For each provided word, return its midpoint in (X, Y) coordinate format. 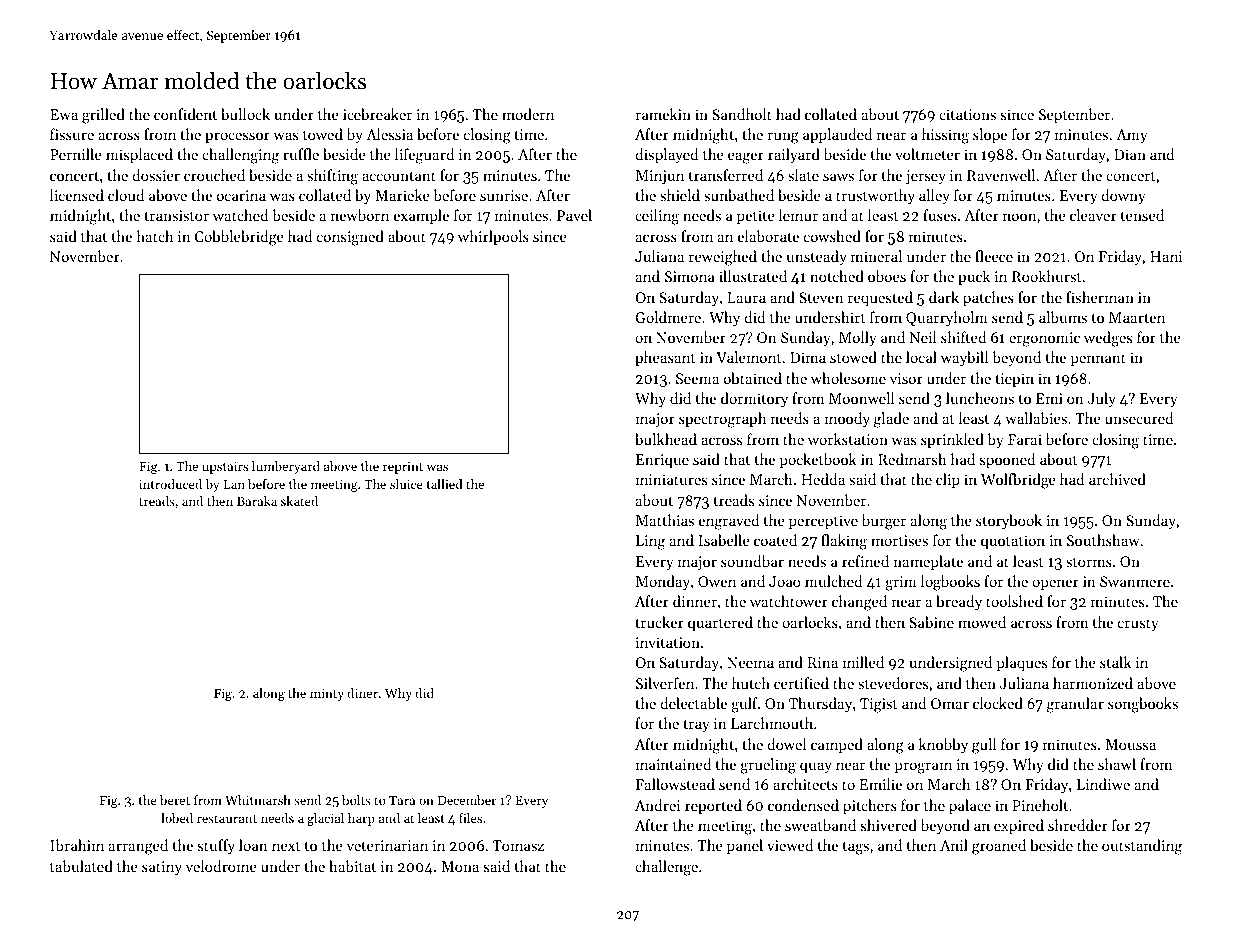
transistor (176, 215)
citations (967, 114)
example (421, 216)
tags (856, 848)
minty (327, 695)
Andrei (657, 805)
